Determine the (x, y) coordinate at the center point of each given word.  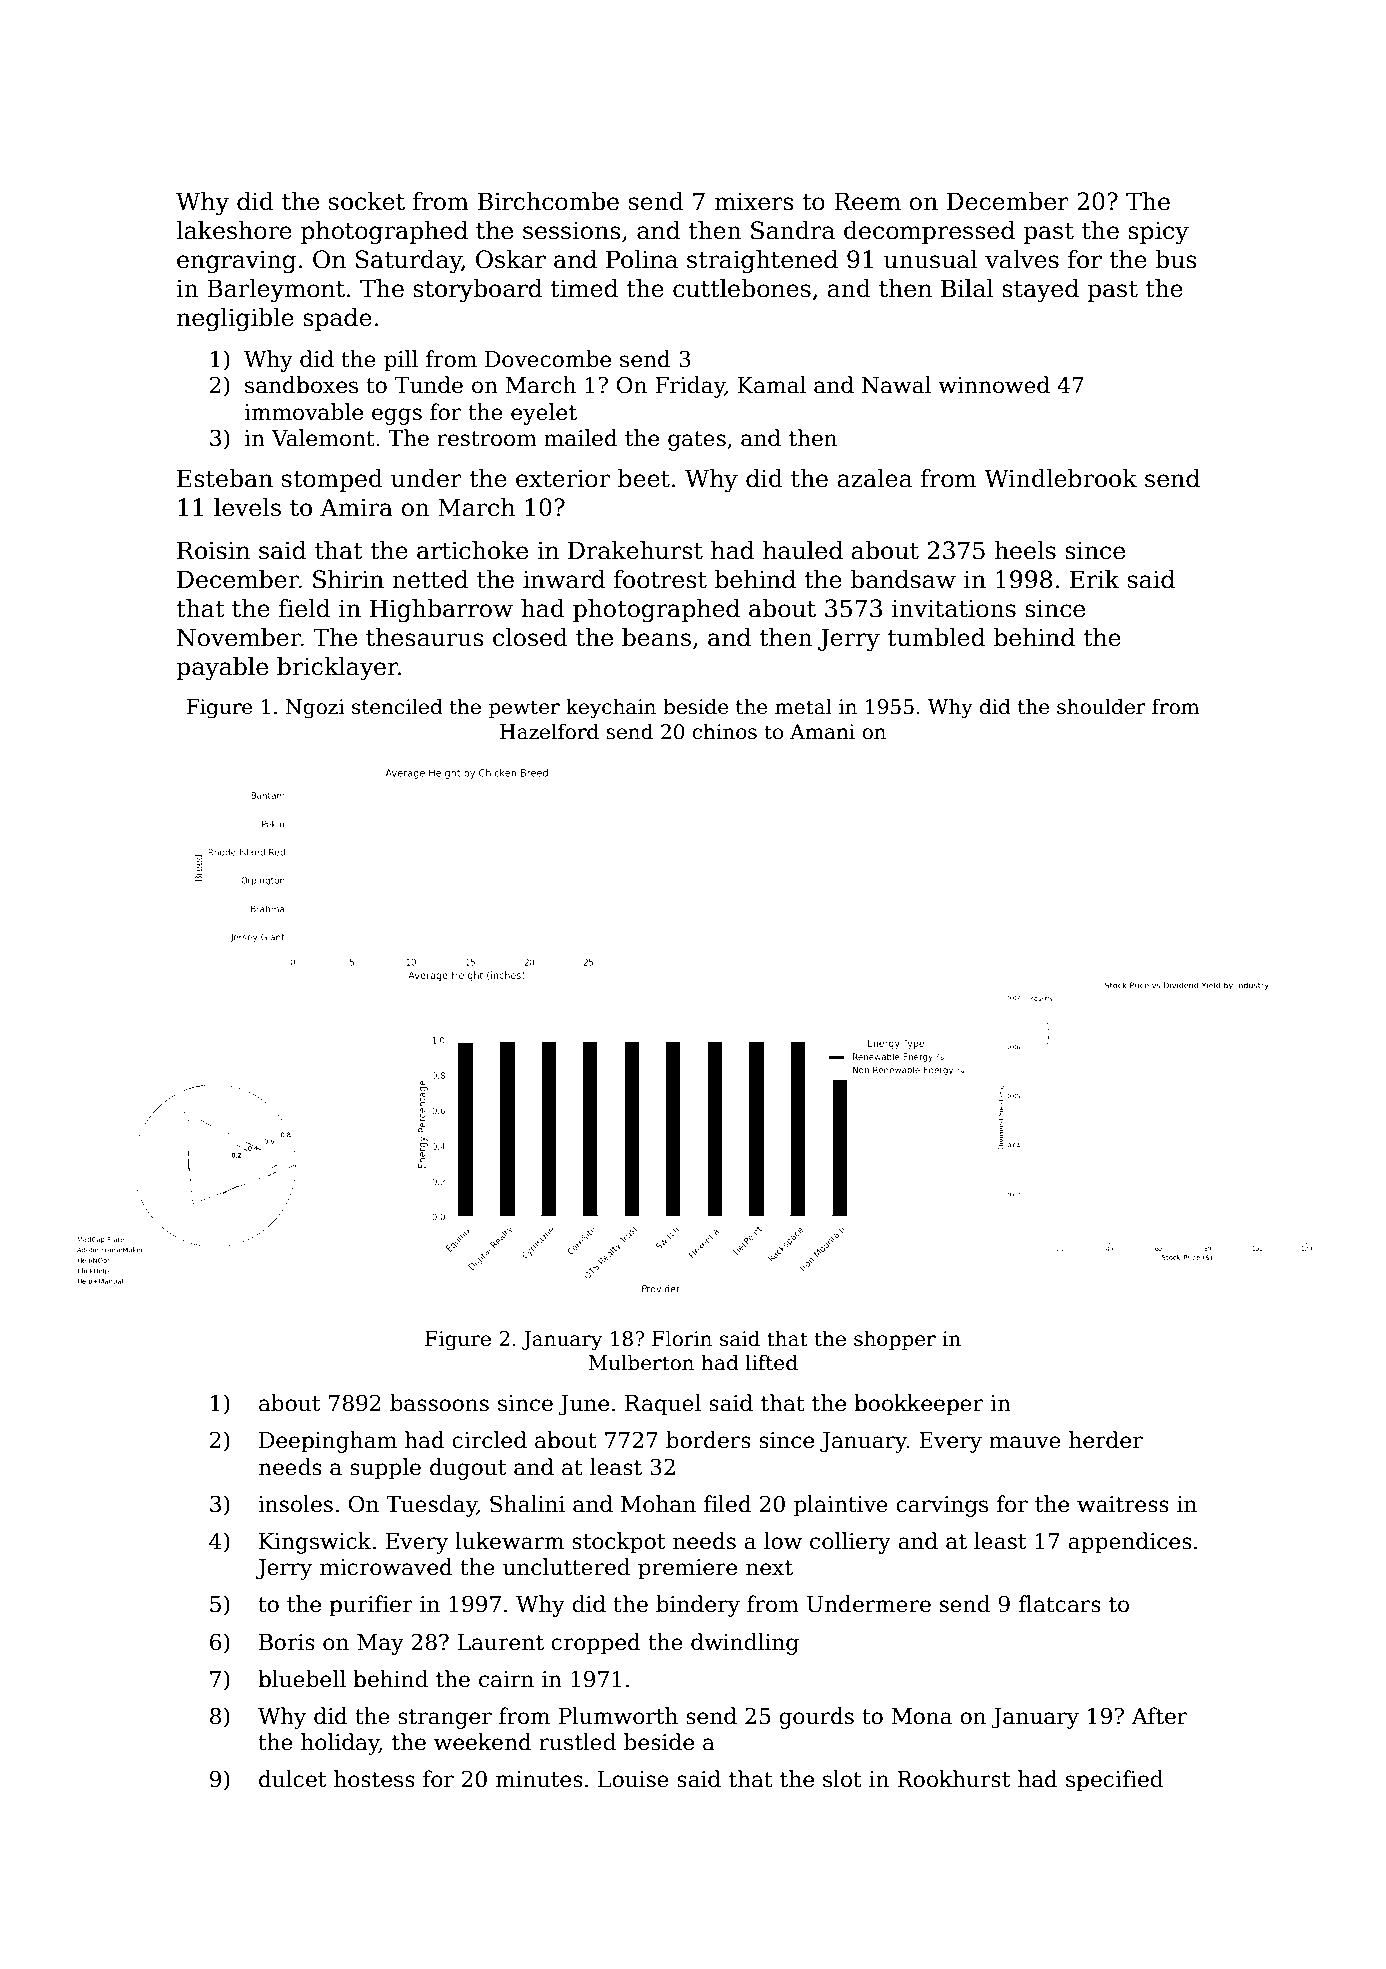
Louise (633, 1779)
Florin (682, 1338)
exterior (563, 478)
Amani (822, 732)
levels (247, 507)
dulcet (292, 1779)
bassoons (439, 1403)
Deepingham (328, 1442)
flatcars (1059, 1604)
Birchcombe (548, 201)
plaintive (841, 1506)
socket (367, 201)
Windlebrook (1060, 478)
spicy (1158, 232)
